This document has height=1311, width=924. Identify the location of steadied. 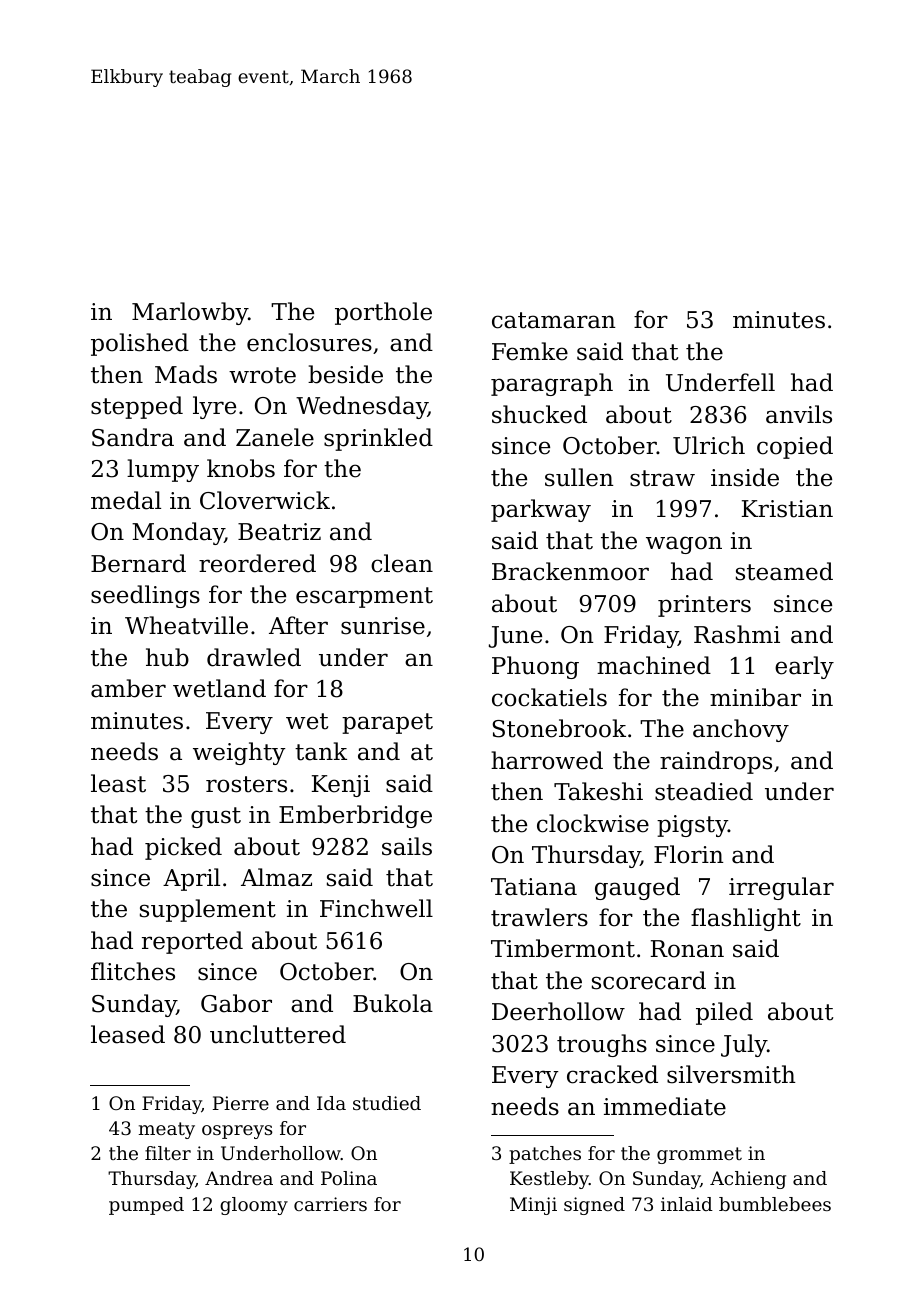
(704, 791).
